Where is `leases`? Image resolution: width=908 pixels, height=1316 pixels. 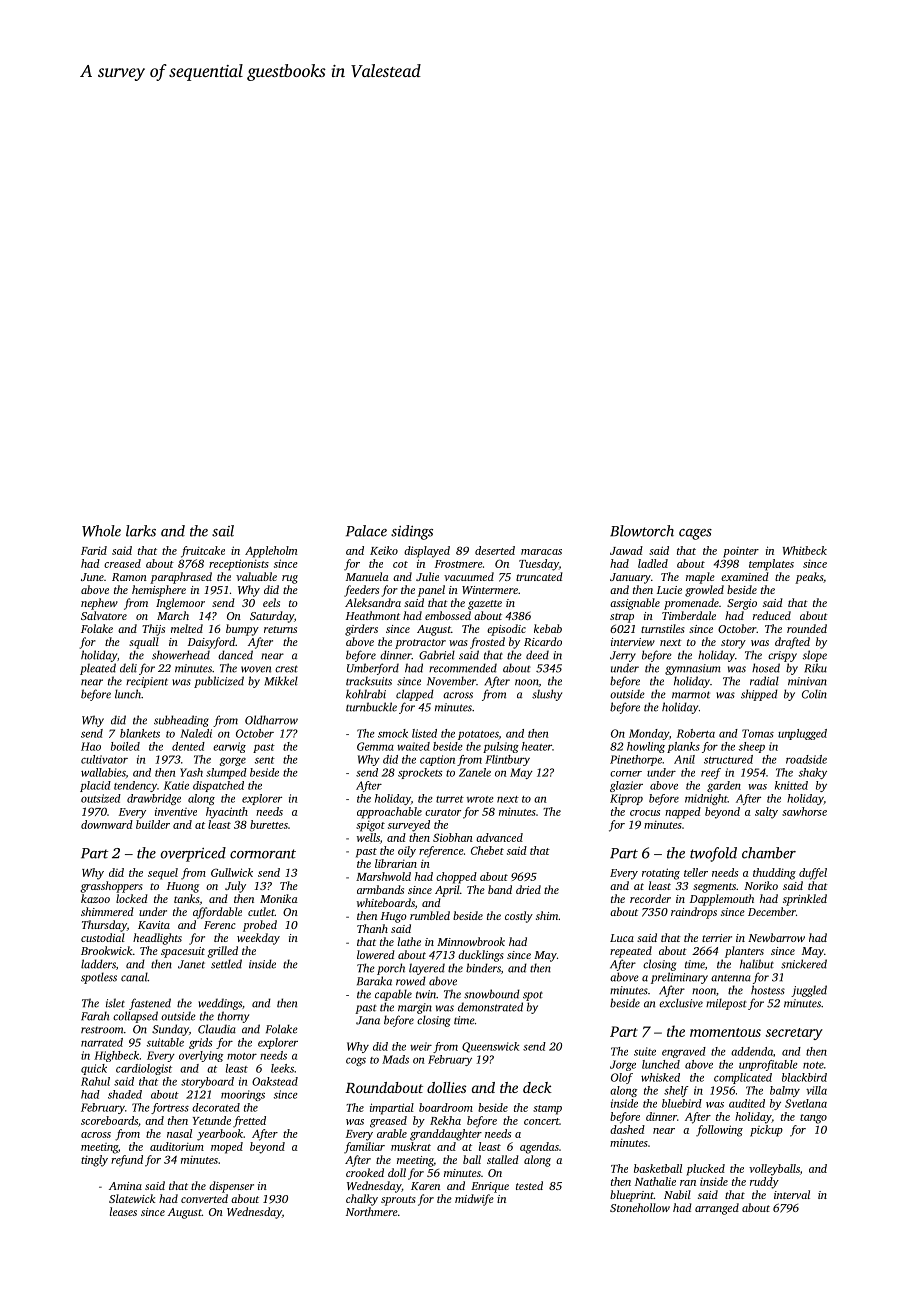 leases is located at coordinates (123, 1211).
